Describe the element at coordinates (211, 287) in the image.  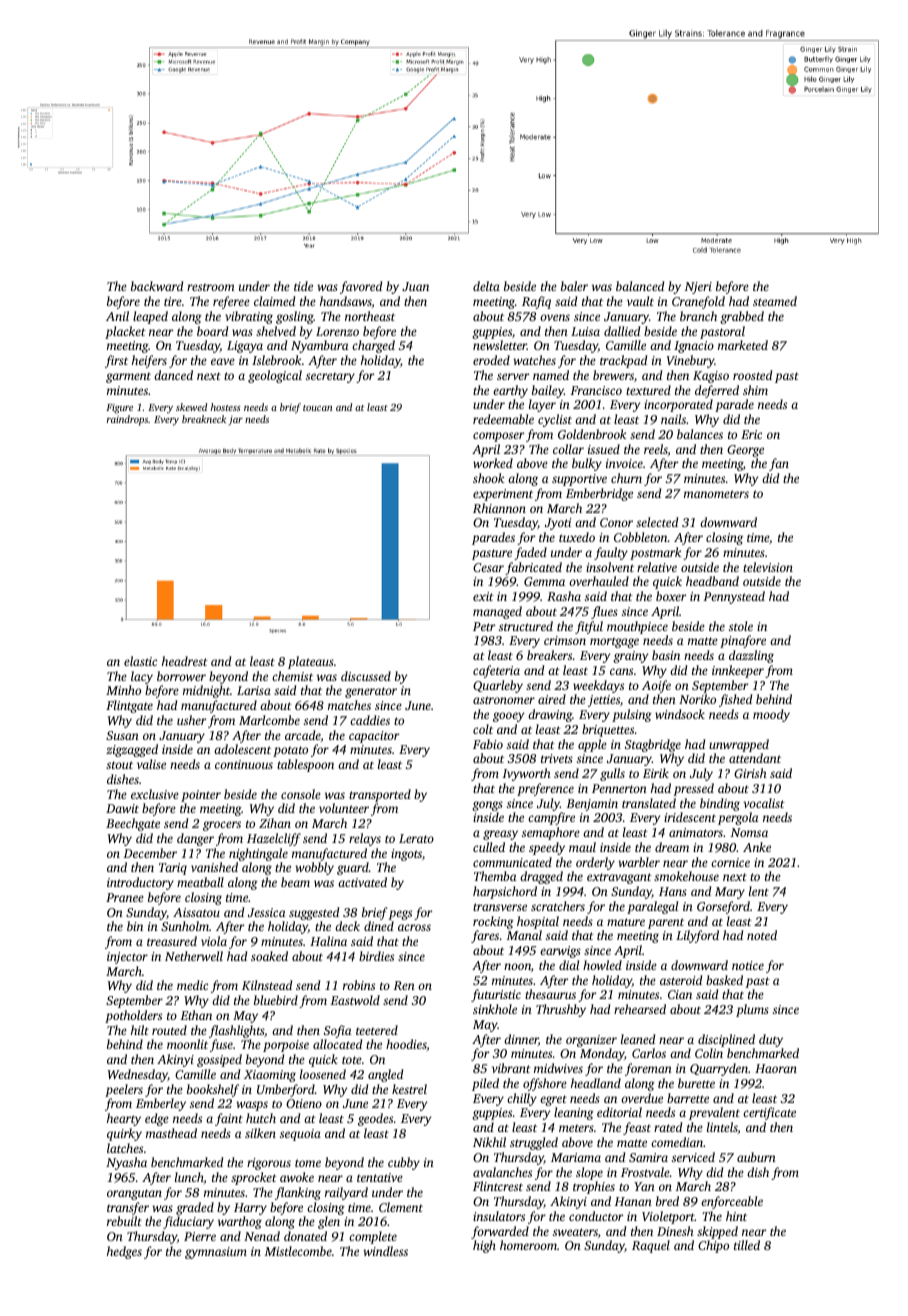
I see `restroom` at that location.
